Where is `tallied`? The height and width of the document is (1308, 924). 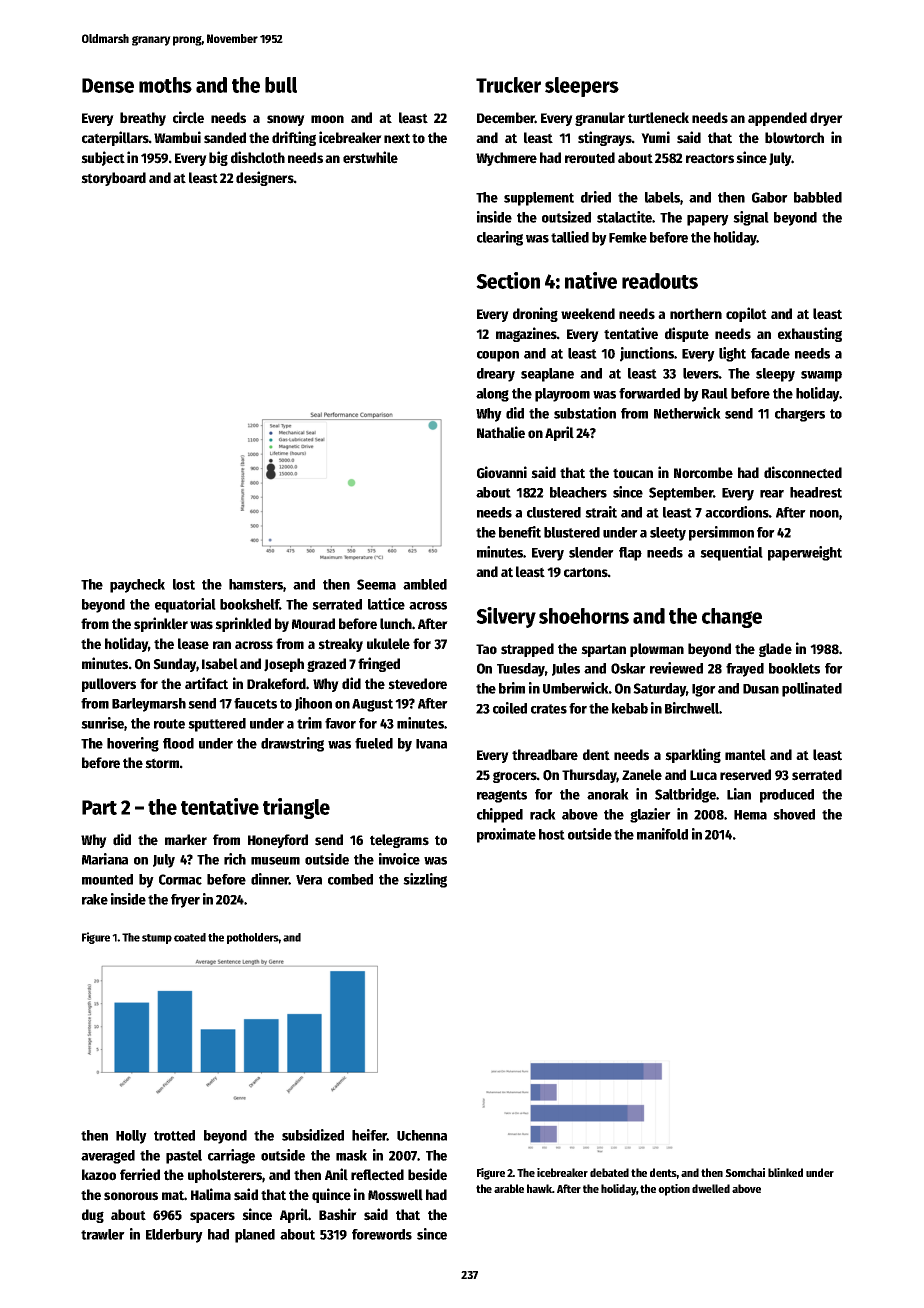 tallied is located at coordinates (570, 237).
